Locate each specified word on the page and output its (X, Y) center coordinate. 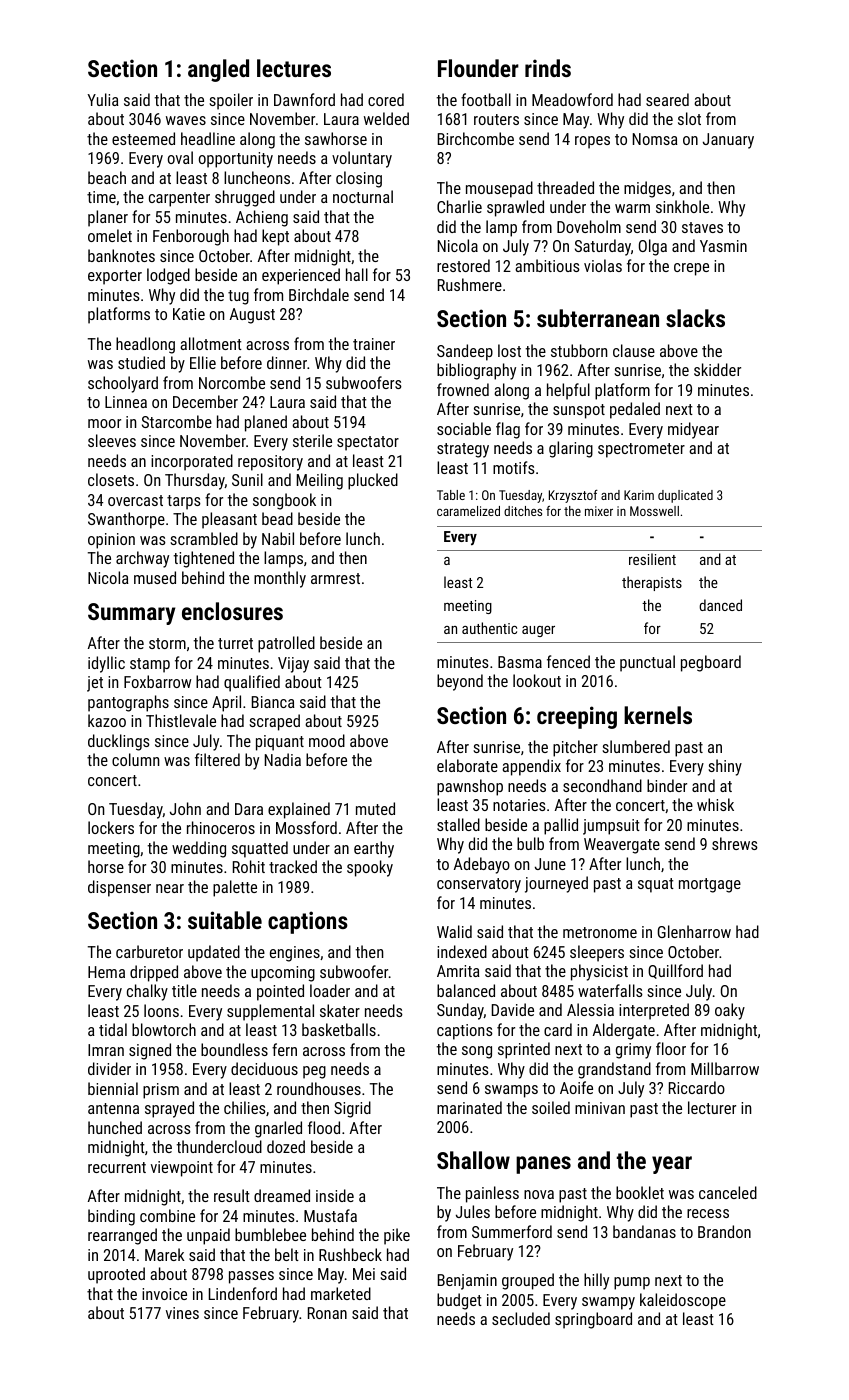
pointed (280, 992)
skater (340, 1010)
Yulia (103, 99)
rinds (548, 68)
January (728, 141)
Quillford (675, 971)
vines (182, 1313)
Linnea (126, 402)
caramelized (468, 511)
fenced (568, 661)
